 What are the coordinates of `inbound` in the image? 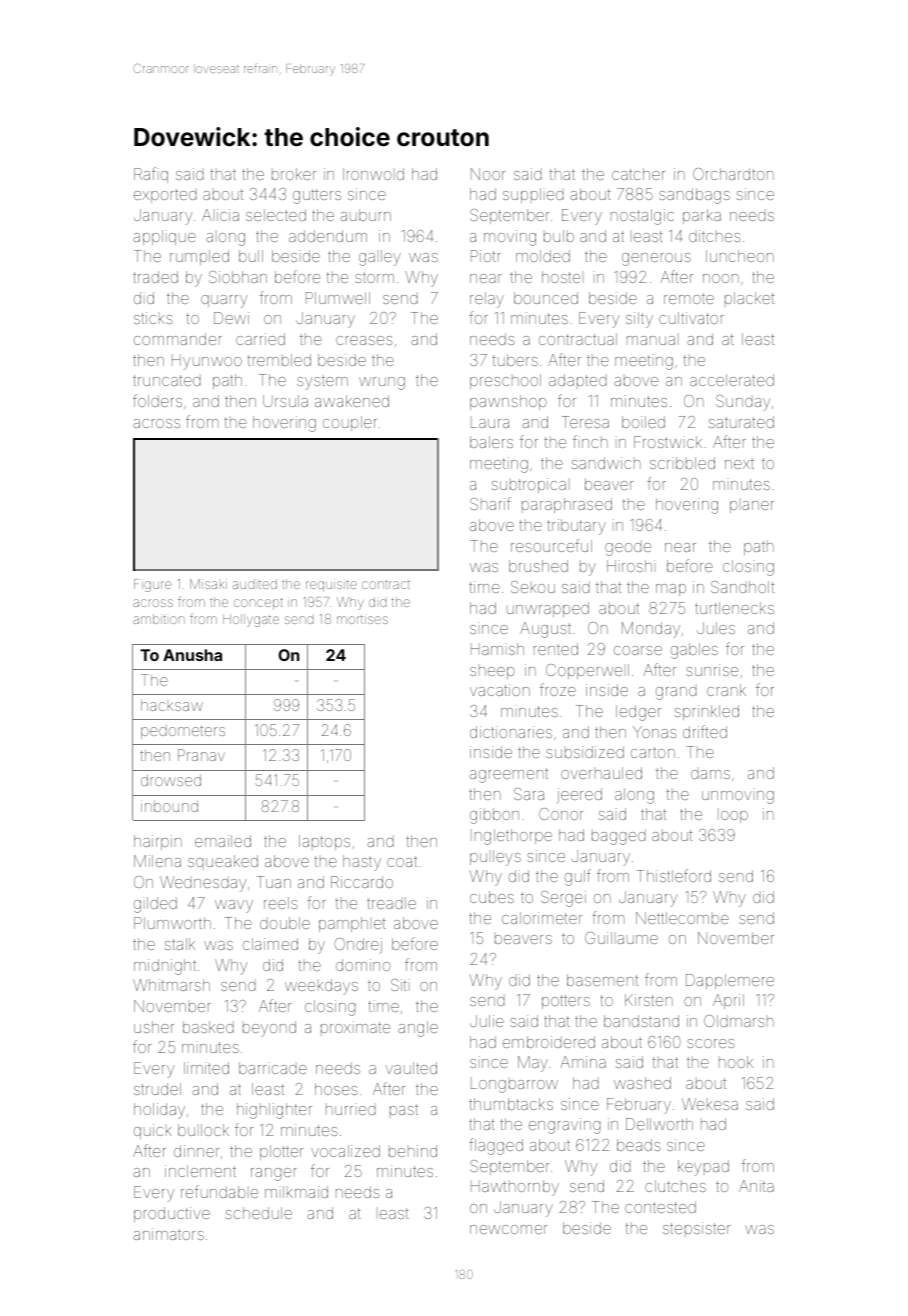 It's located at (169, 806).
